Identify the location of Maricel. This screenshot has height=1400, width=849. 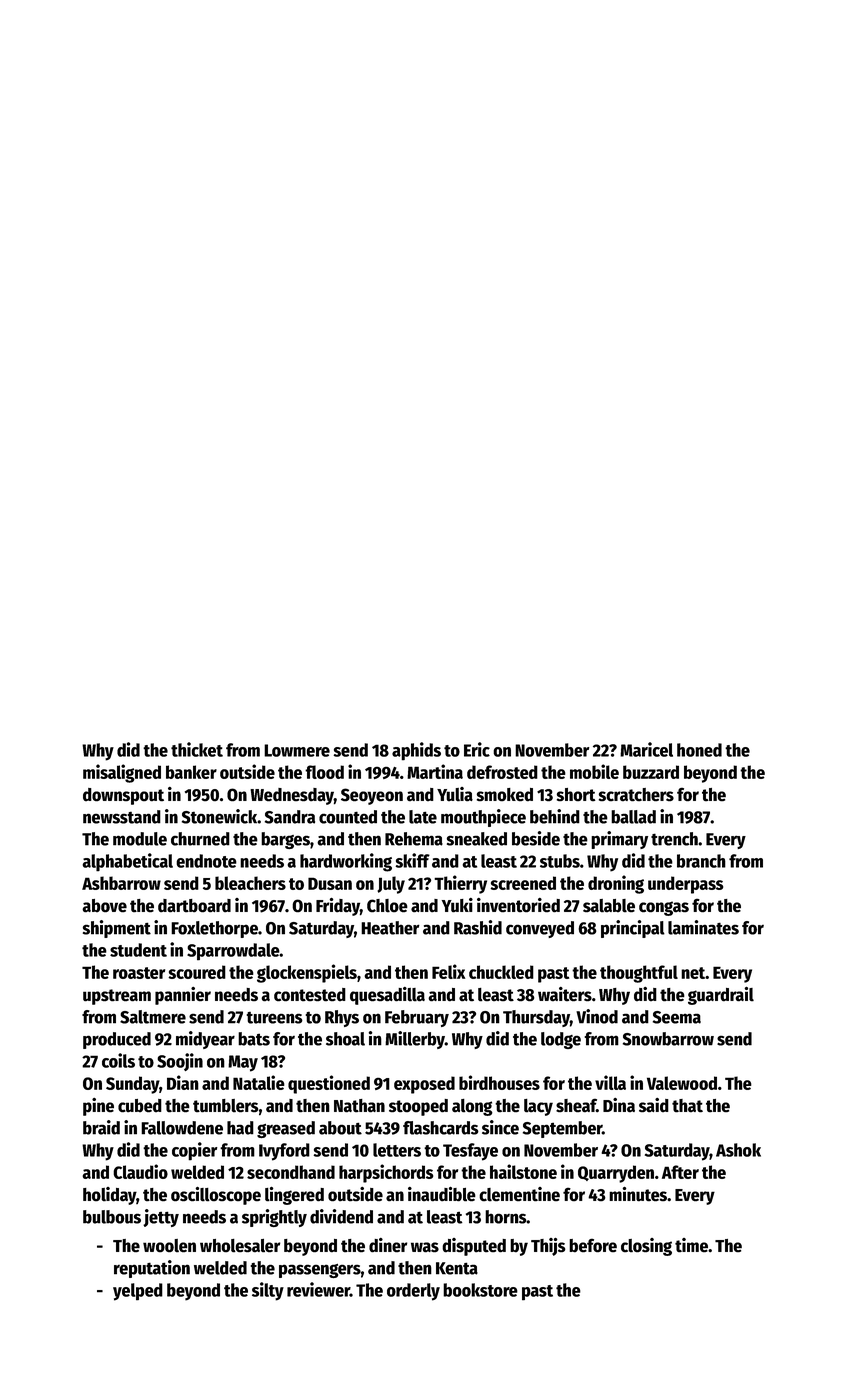
(646, 749).
